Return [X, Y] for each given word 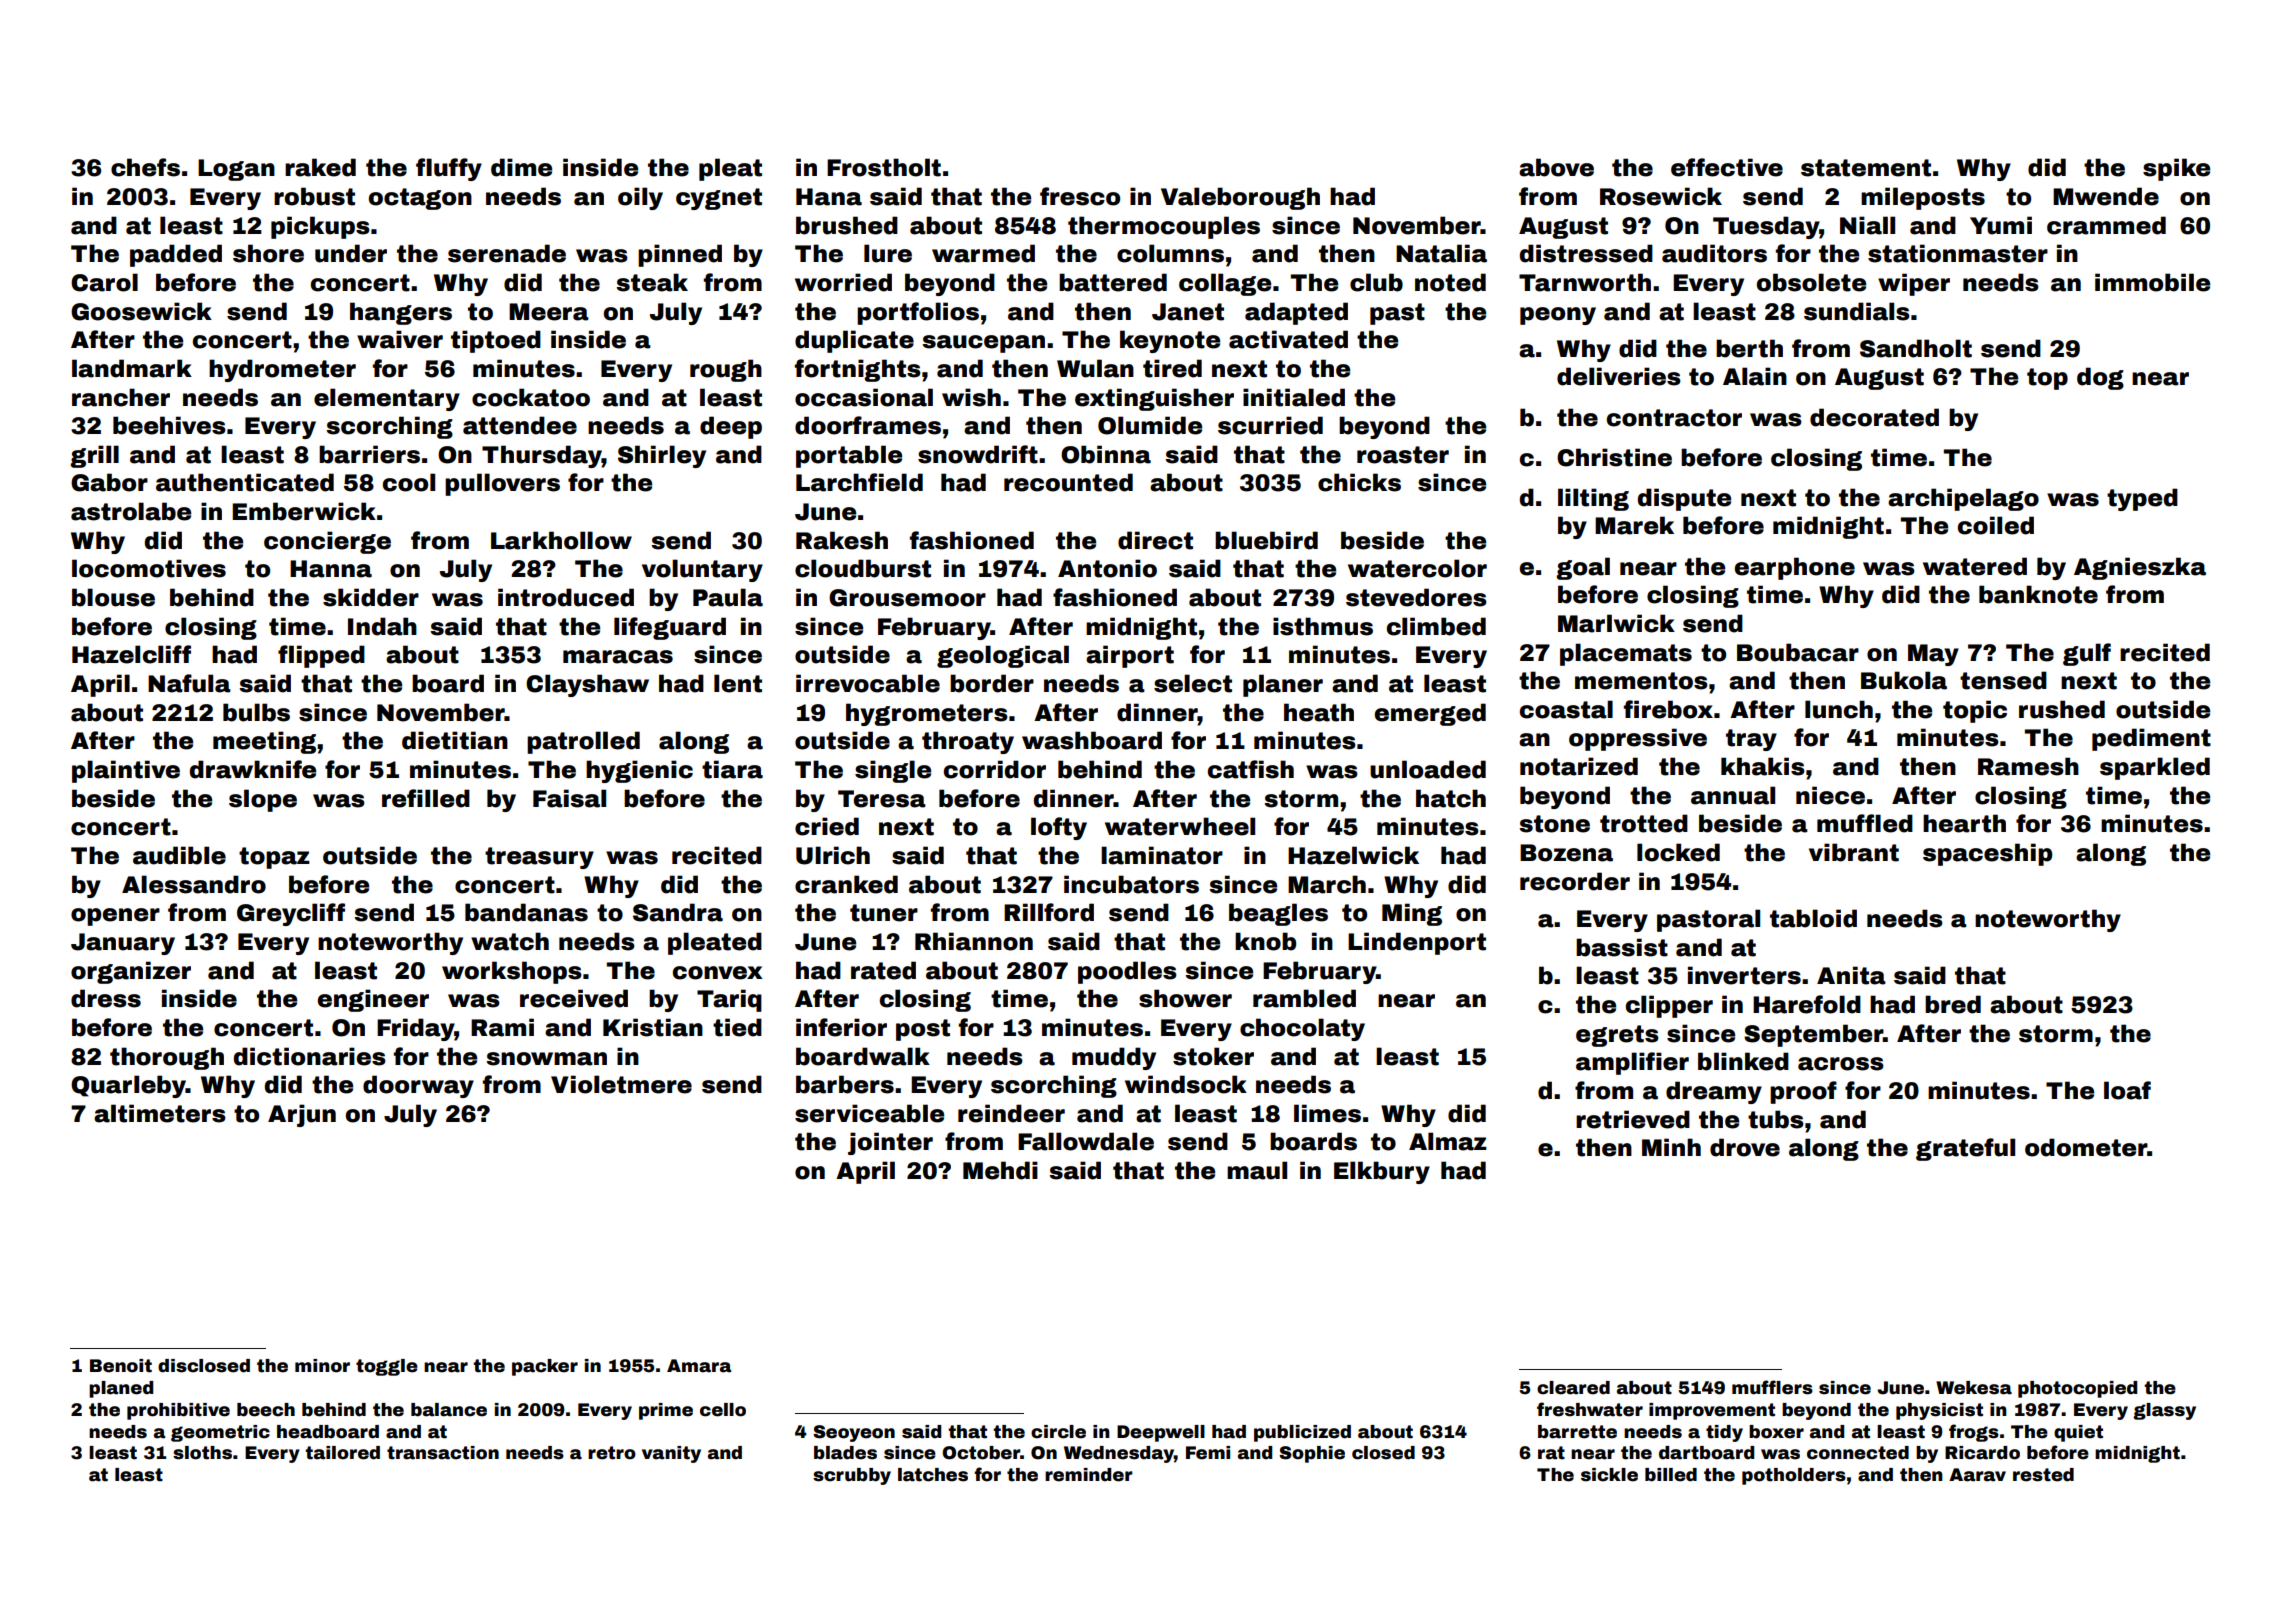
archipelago [1963, 499]
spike [2176, 169]
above [1556, 167]
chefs [145, 167]
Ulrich [833, 855]
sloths [202, 1453]
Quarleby [128, 1086]
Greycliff [291, 914]
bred [1953, 1004]
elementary [387, 399]
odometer [2086, 1147]
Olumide [1150, 425]
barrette [1577, 1432]
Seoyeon [854, 1433]
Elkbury [1382, 1172]
